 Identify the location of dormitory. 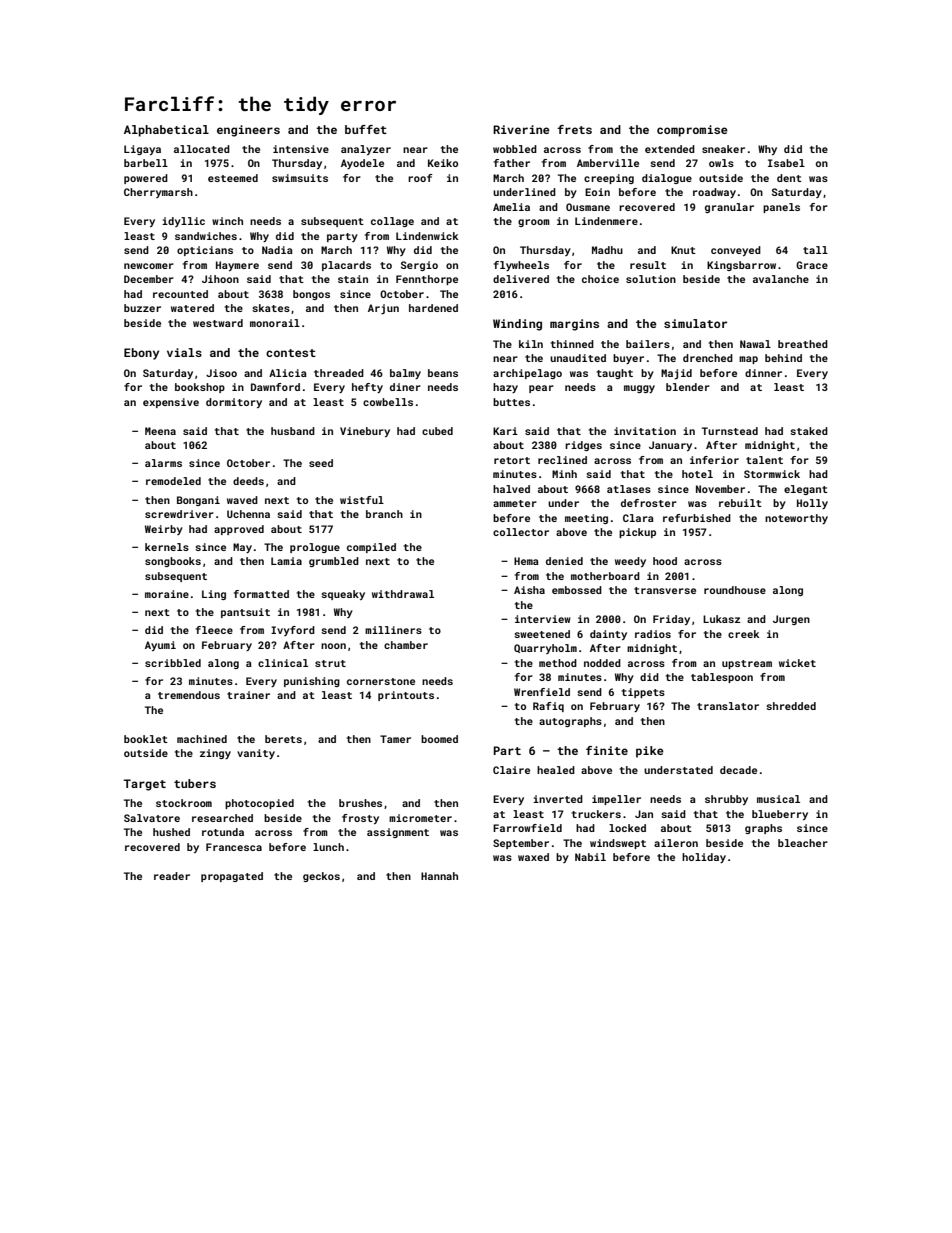
(234, 403).
